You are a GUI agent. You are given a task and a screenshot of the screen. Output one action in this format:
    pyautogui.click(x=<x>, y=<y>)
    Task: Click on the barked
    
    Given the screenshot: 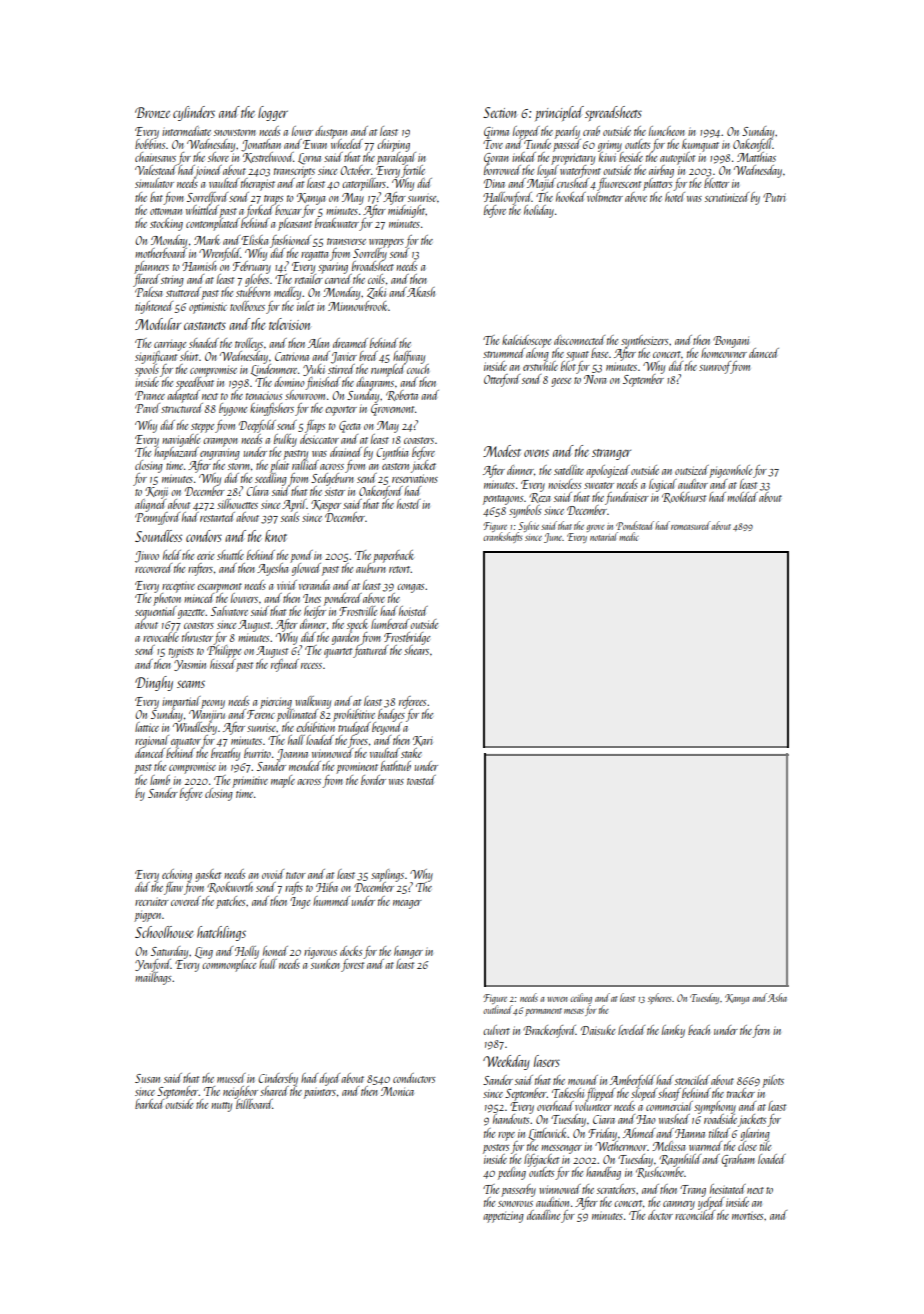 What is the action you would take?
    pyautogui.click(x=149, y=1104)
